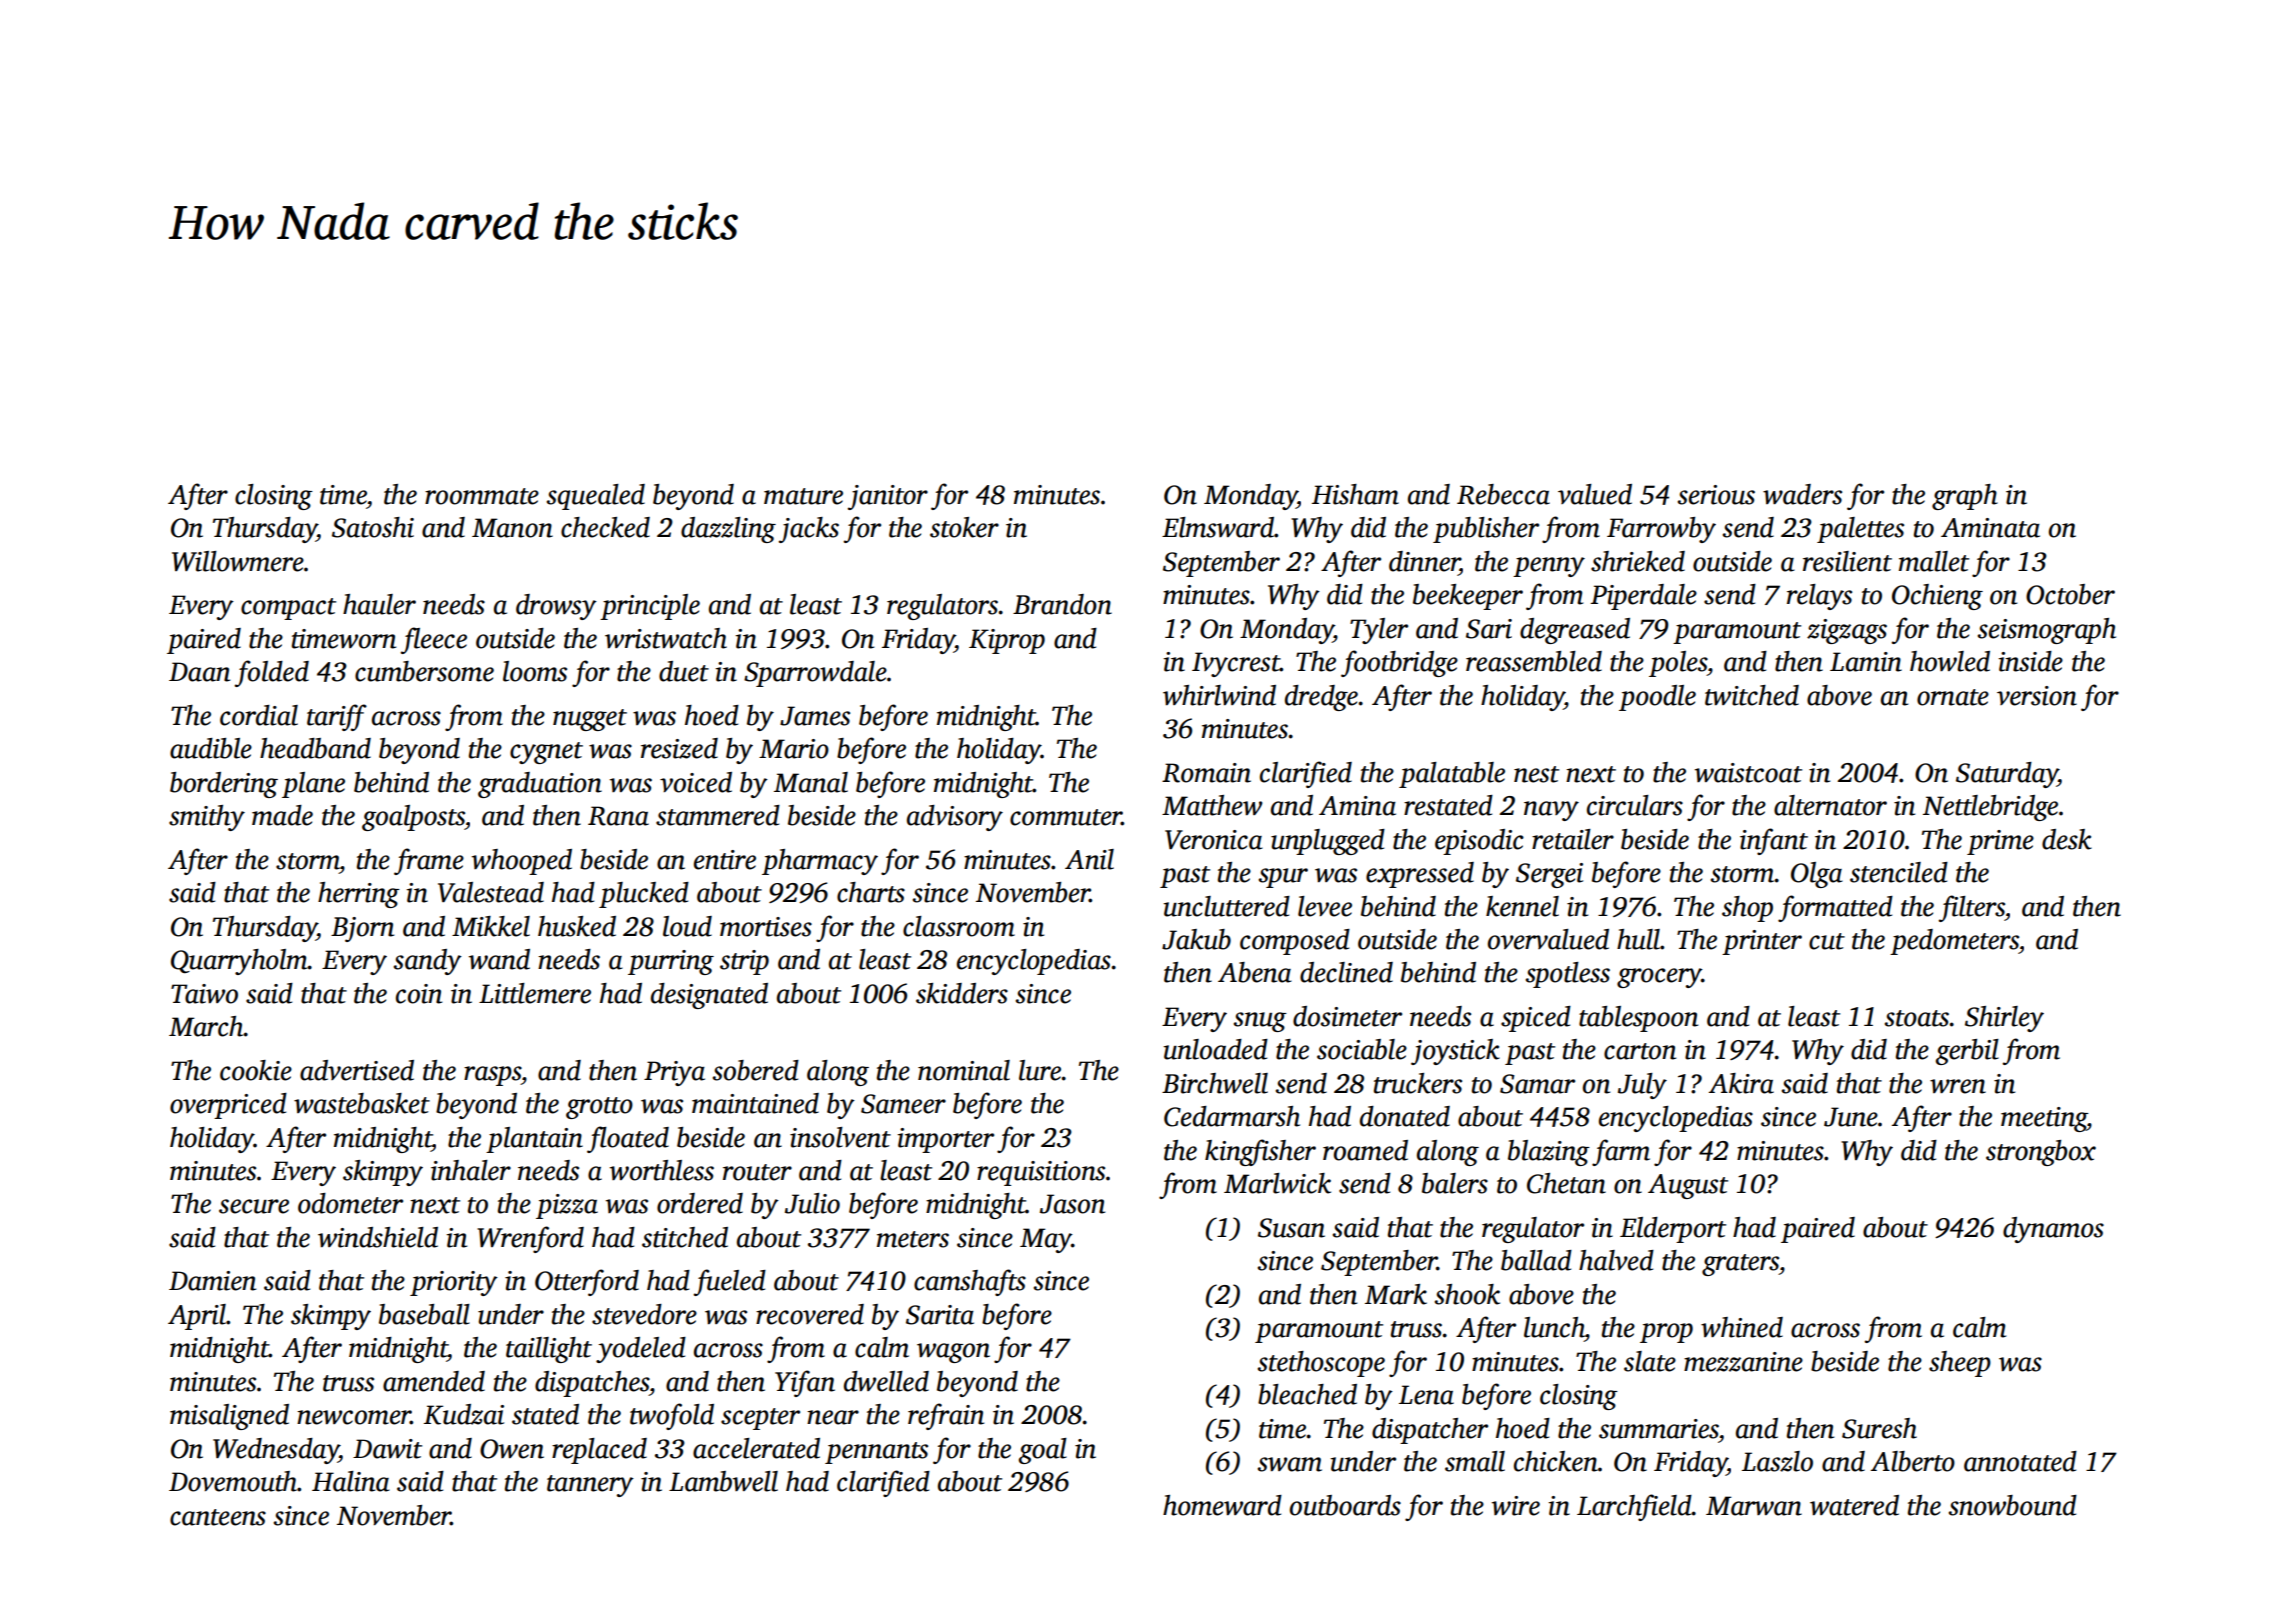 The image size is (2292, 1620). I want to click on swam, so click(1290, 1464).
